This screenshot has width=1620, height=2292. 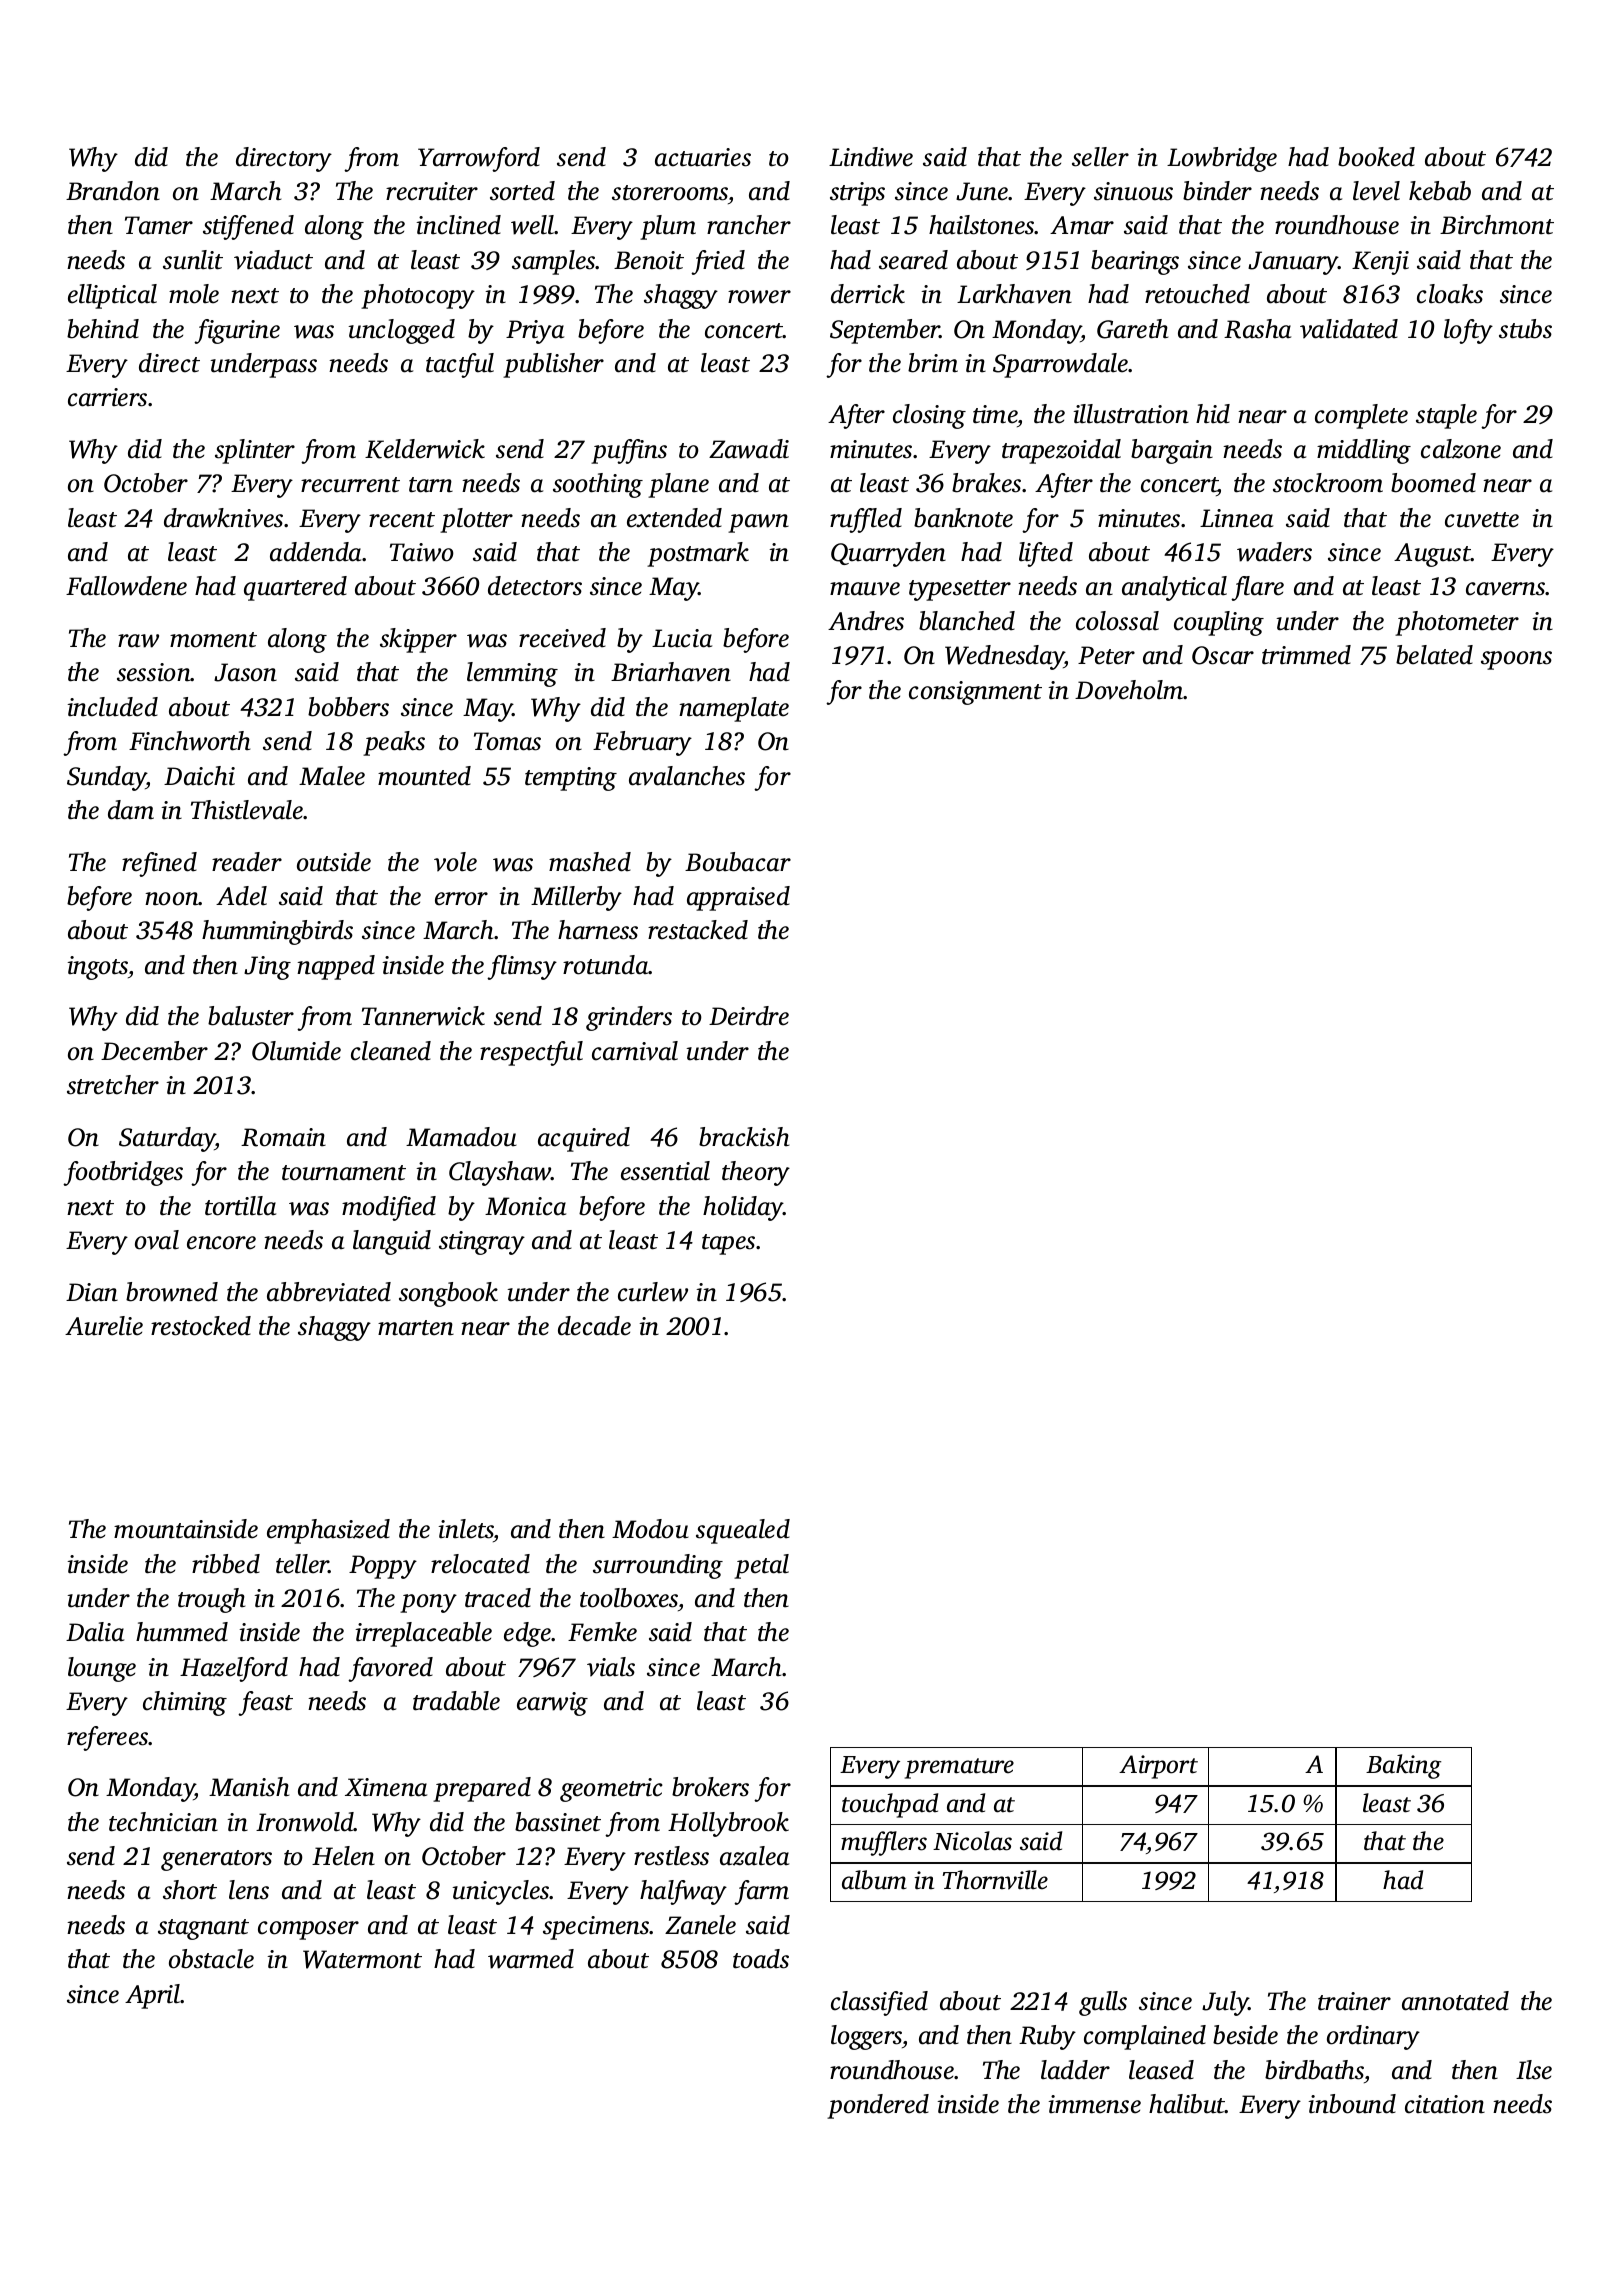 What do you see at coordinates (1158, 1767) in the screenshot?
I see `Airport` at bounding box center [1158, 1767].
